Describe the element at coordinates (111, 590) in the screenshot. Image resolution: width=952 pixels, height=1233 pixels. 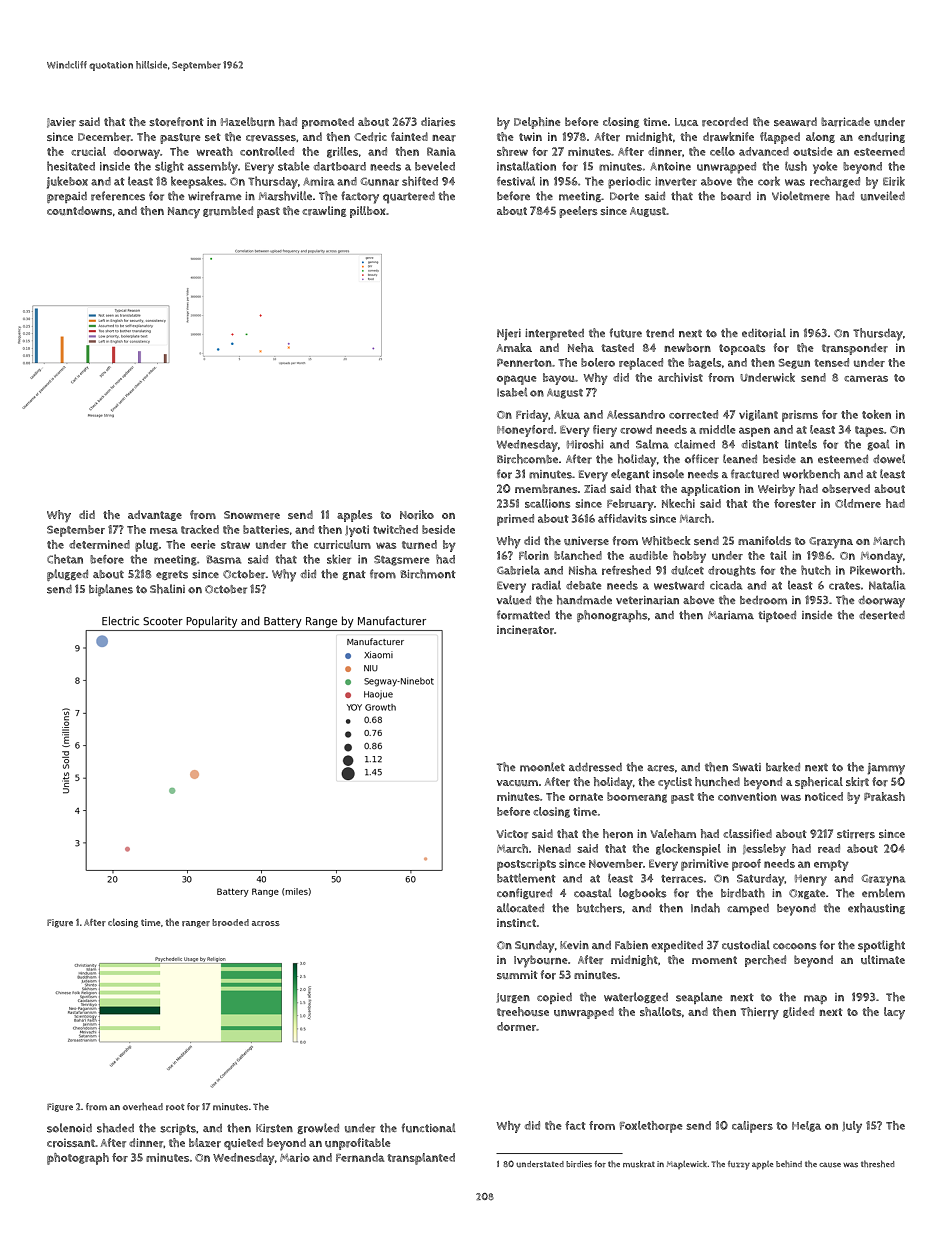
I see `biplanes` at that location.
